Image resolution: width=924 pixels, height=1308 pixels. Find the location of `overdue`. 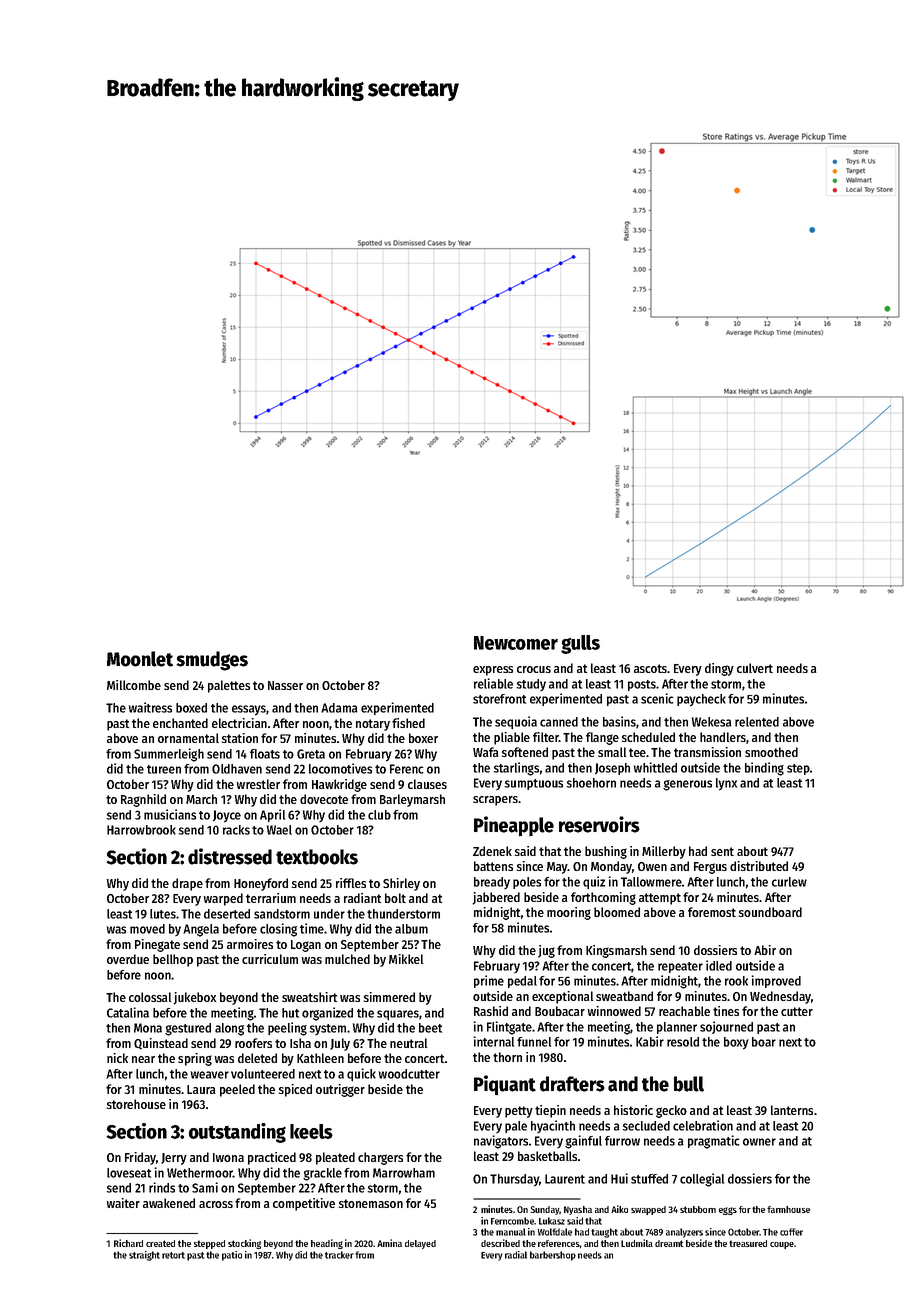

overdue is located at coordinates (128, 959).
